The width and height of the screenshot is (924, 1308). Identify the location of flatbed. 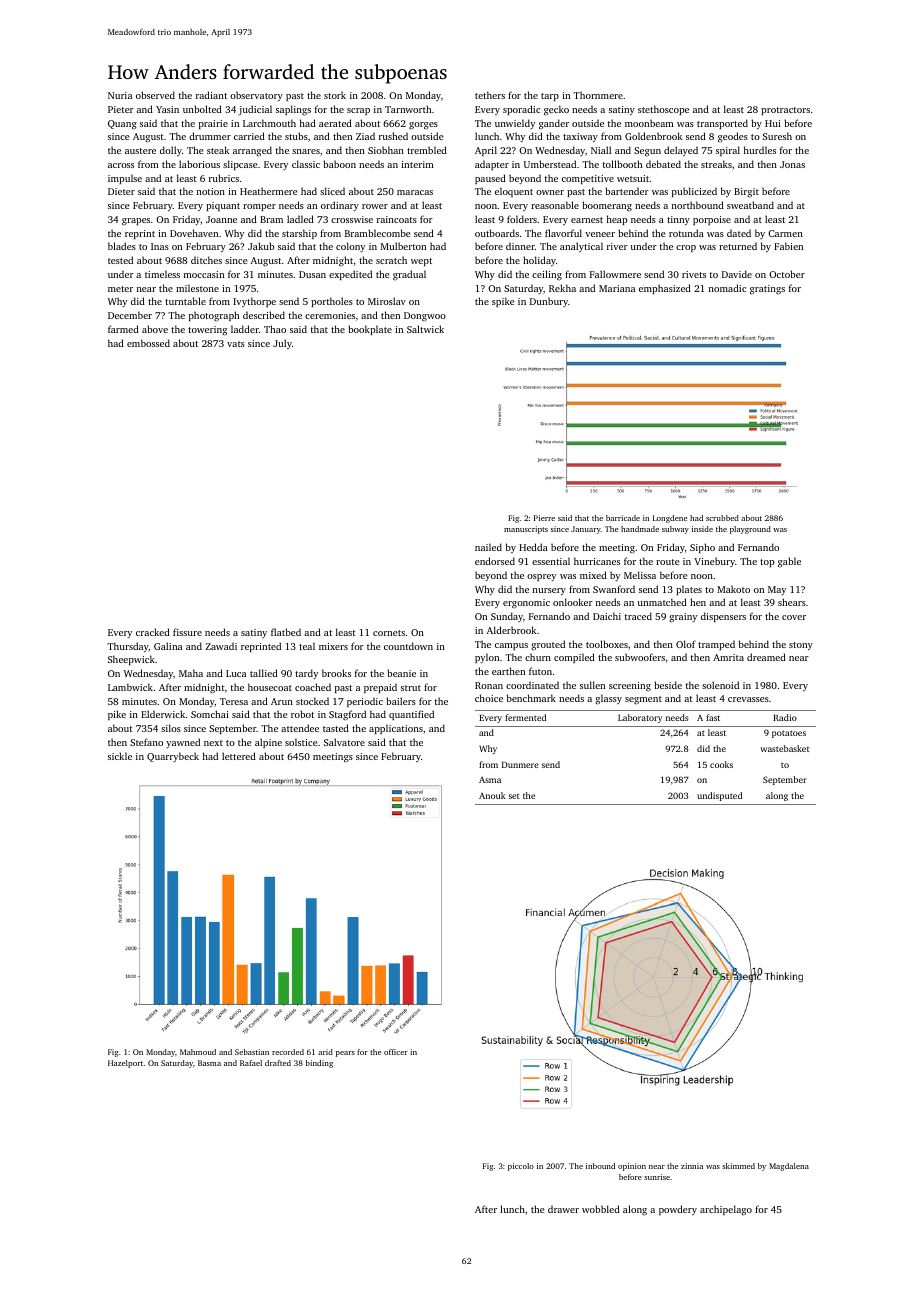
(286, 632).
